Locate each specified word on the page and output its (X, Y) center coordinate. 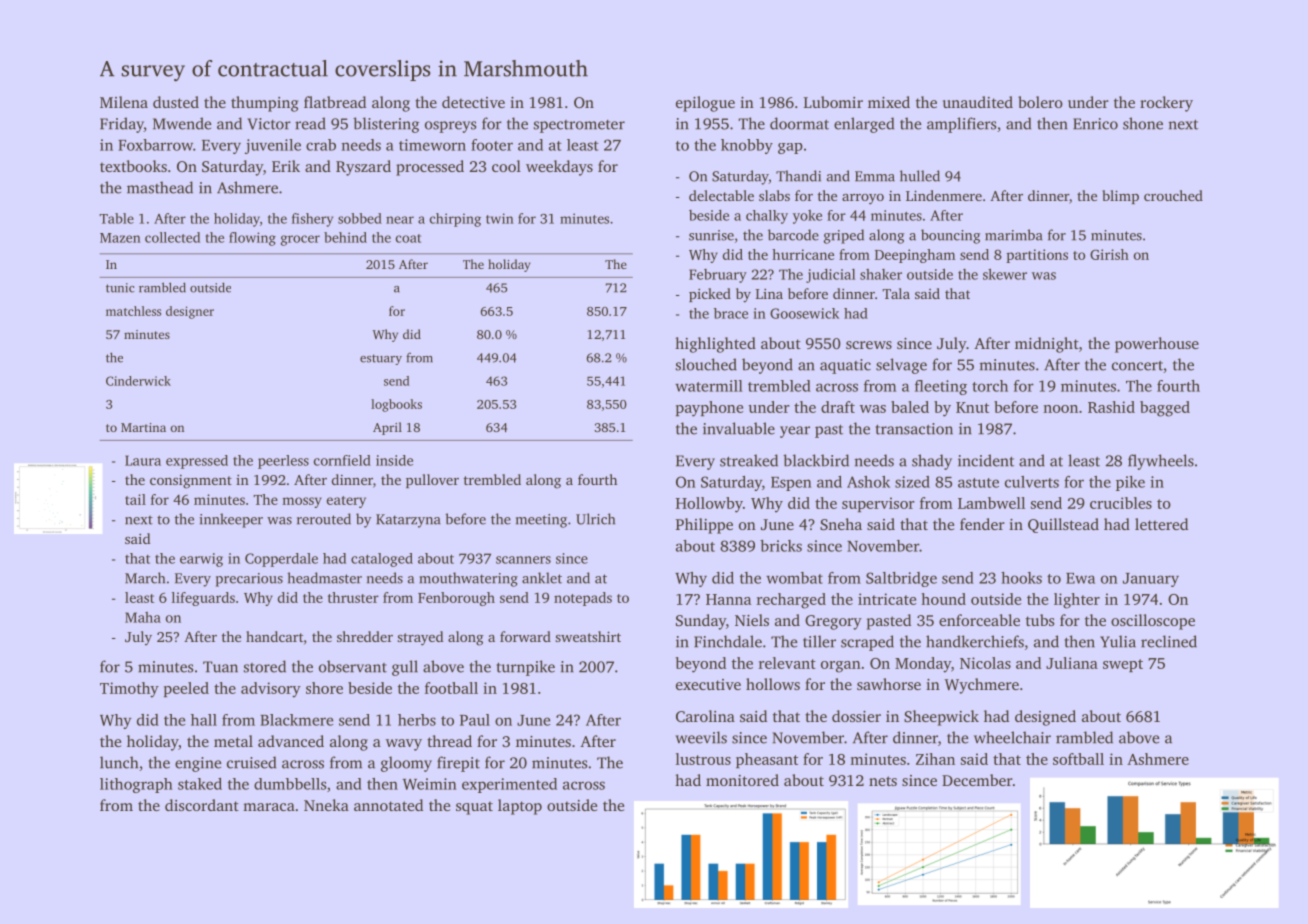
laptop (520, 807)
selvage (901, 366)
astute (978, 483)
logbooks (396, 405)
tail (135, 499)
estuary (381, 359)
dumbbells (290, 784)
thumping (264, 104)
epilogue (705, 104)
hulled (920, 176)
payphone (709, 409)
